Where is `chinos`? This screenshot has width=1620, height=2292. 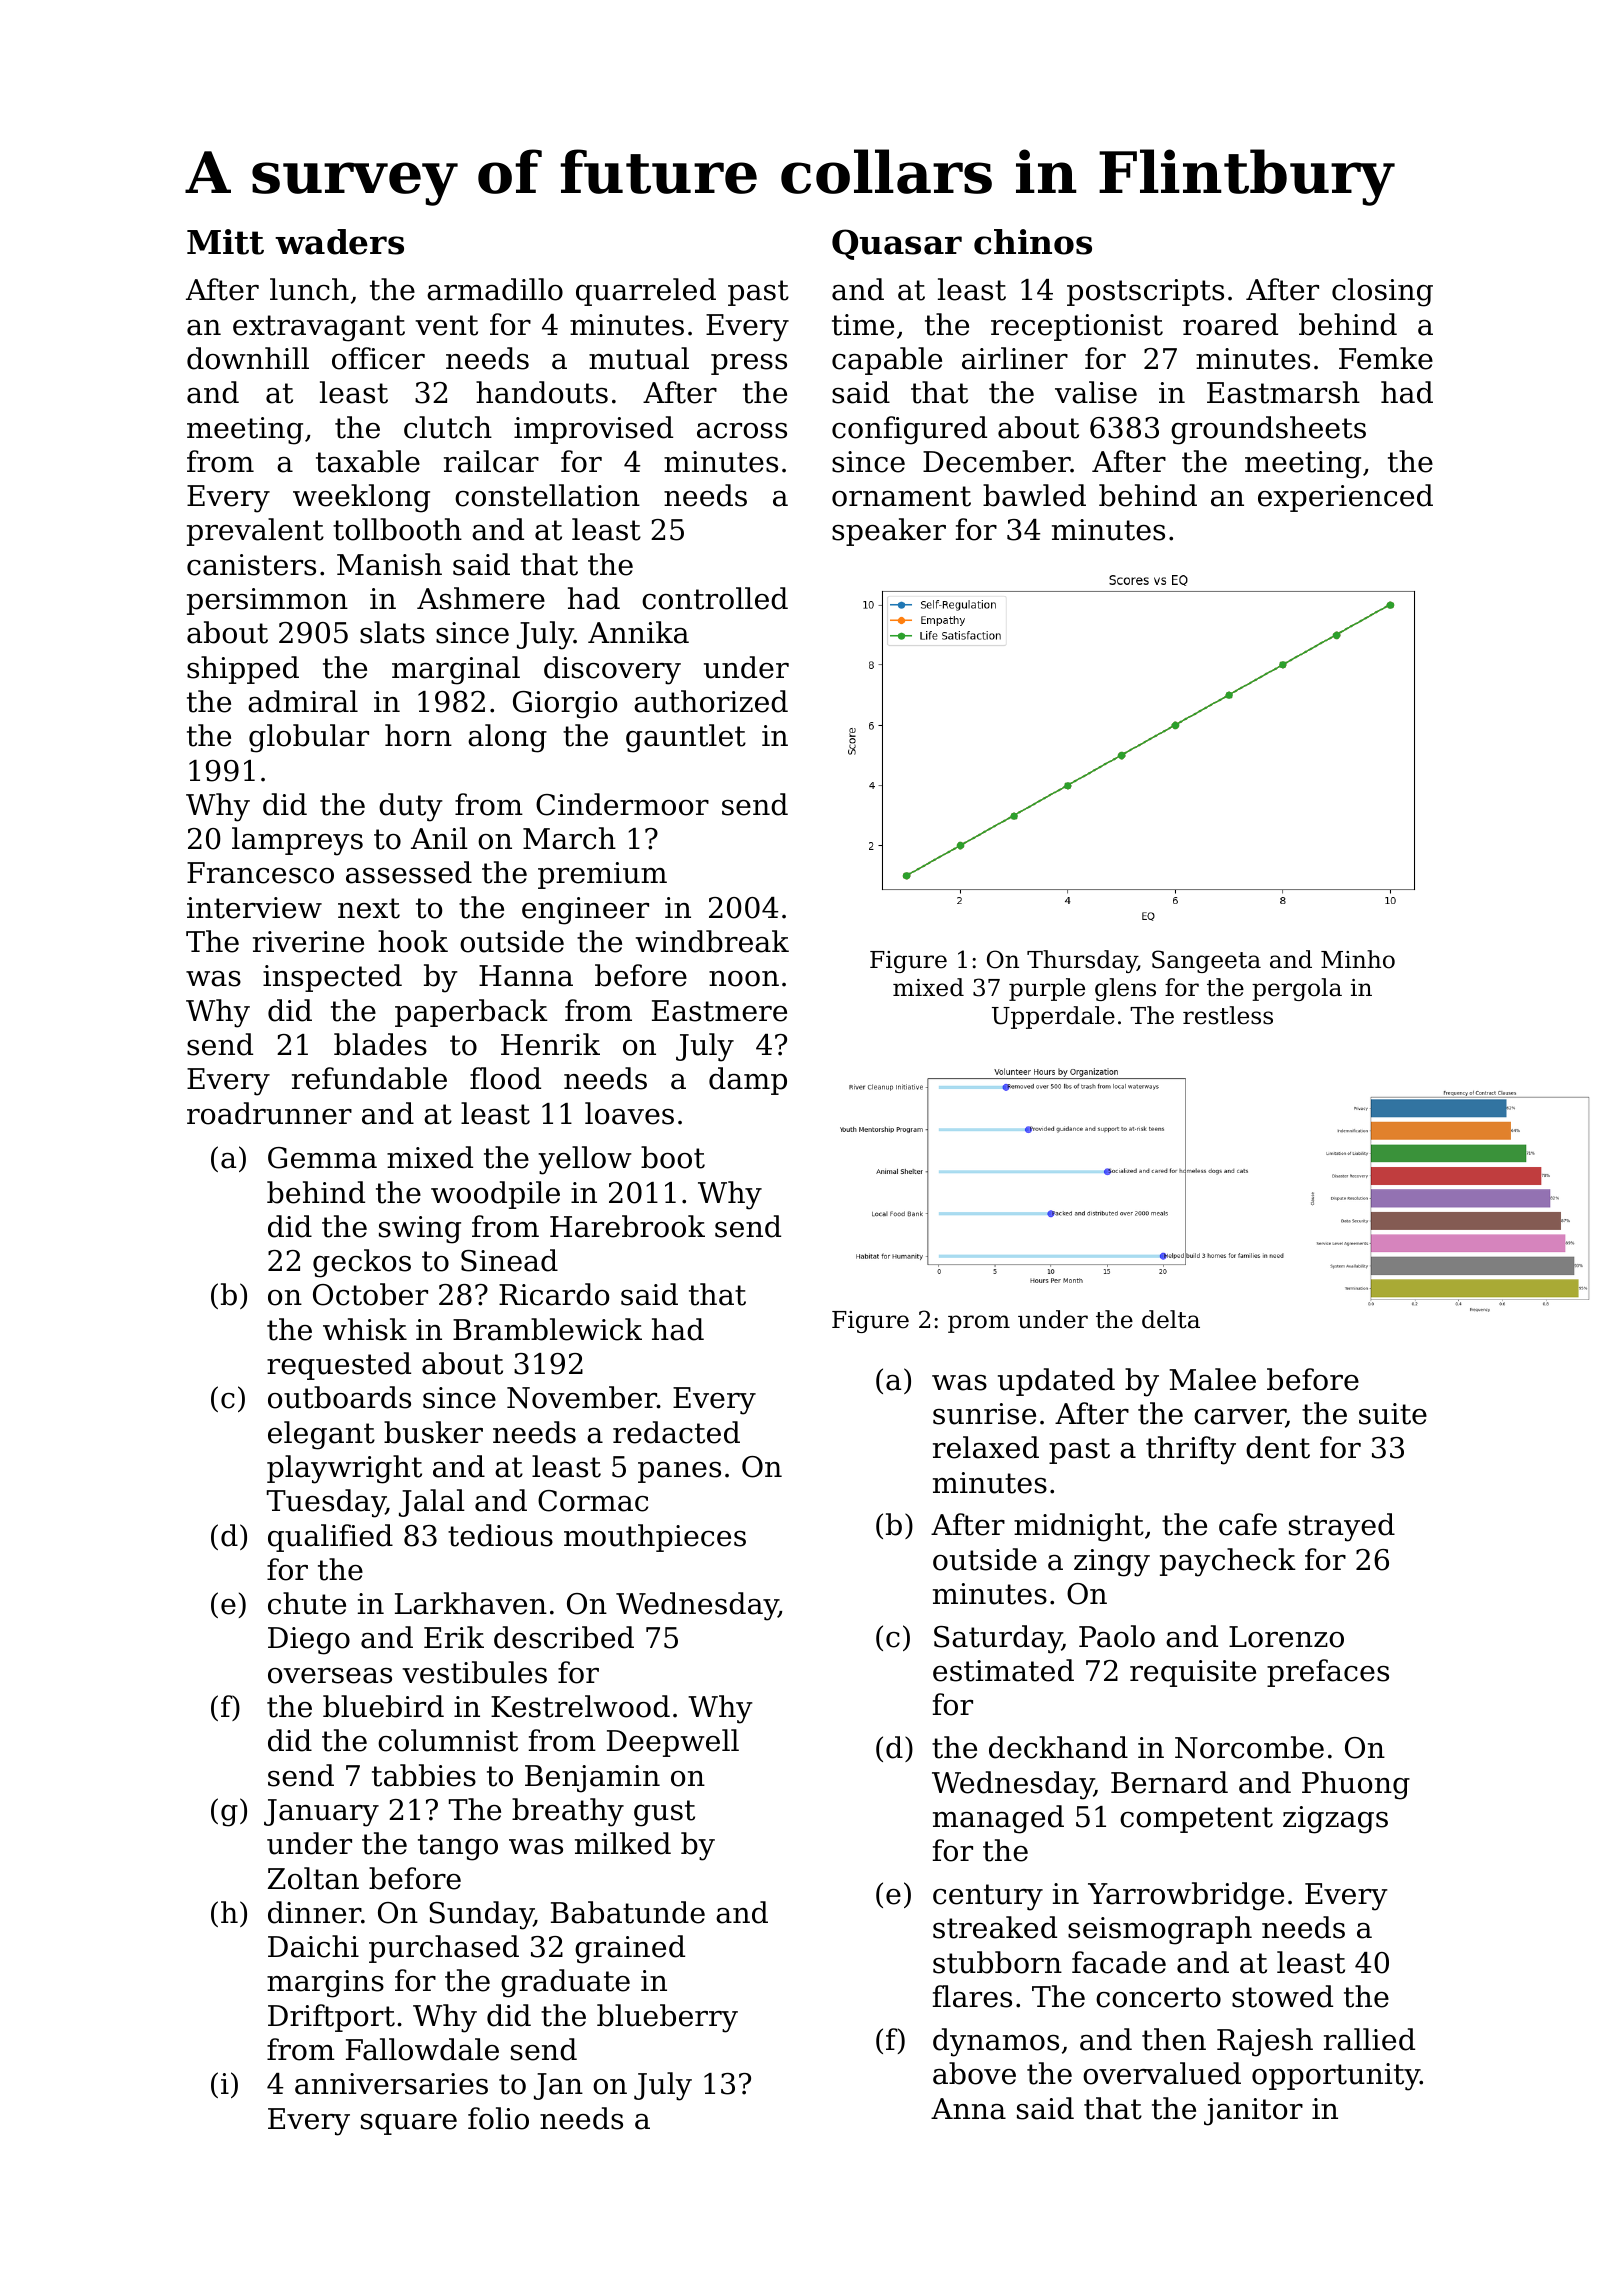
chinos is located at coordinates (1033, 242).
